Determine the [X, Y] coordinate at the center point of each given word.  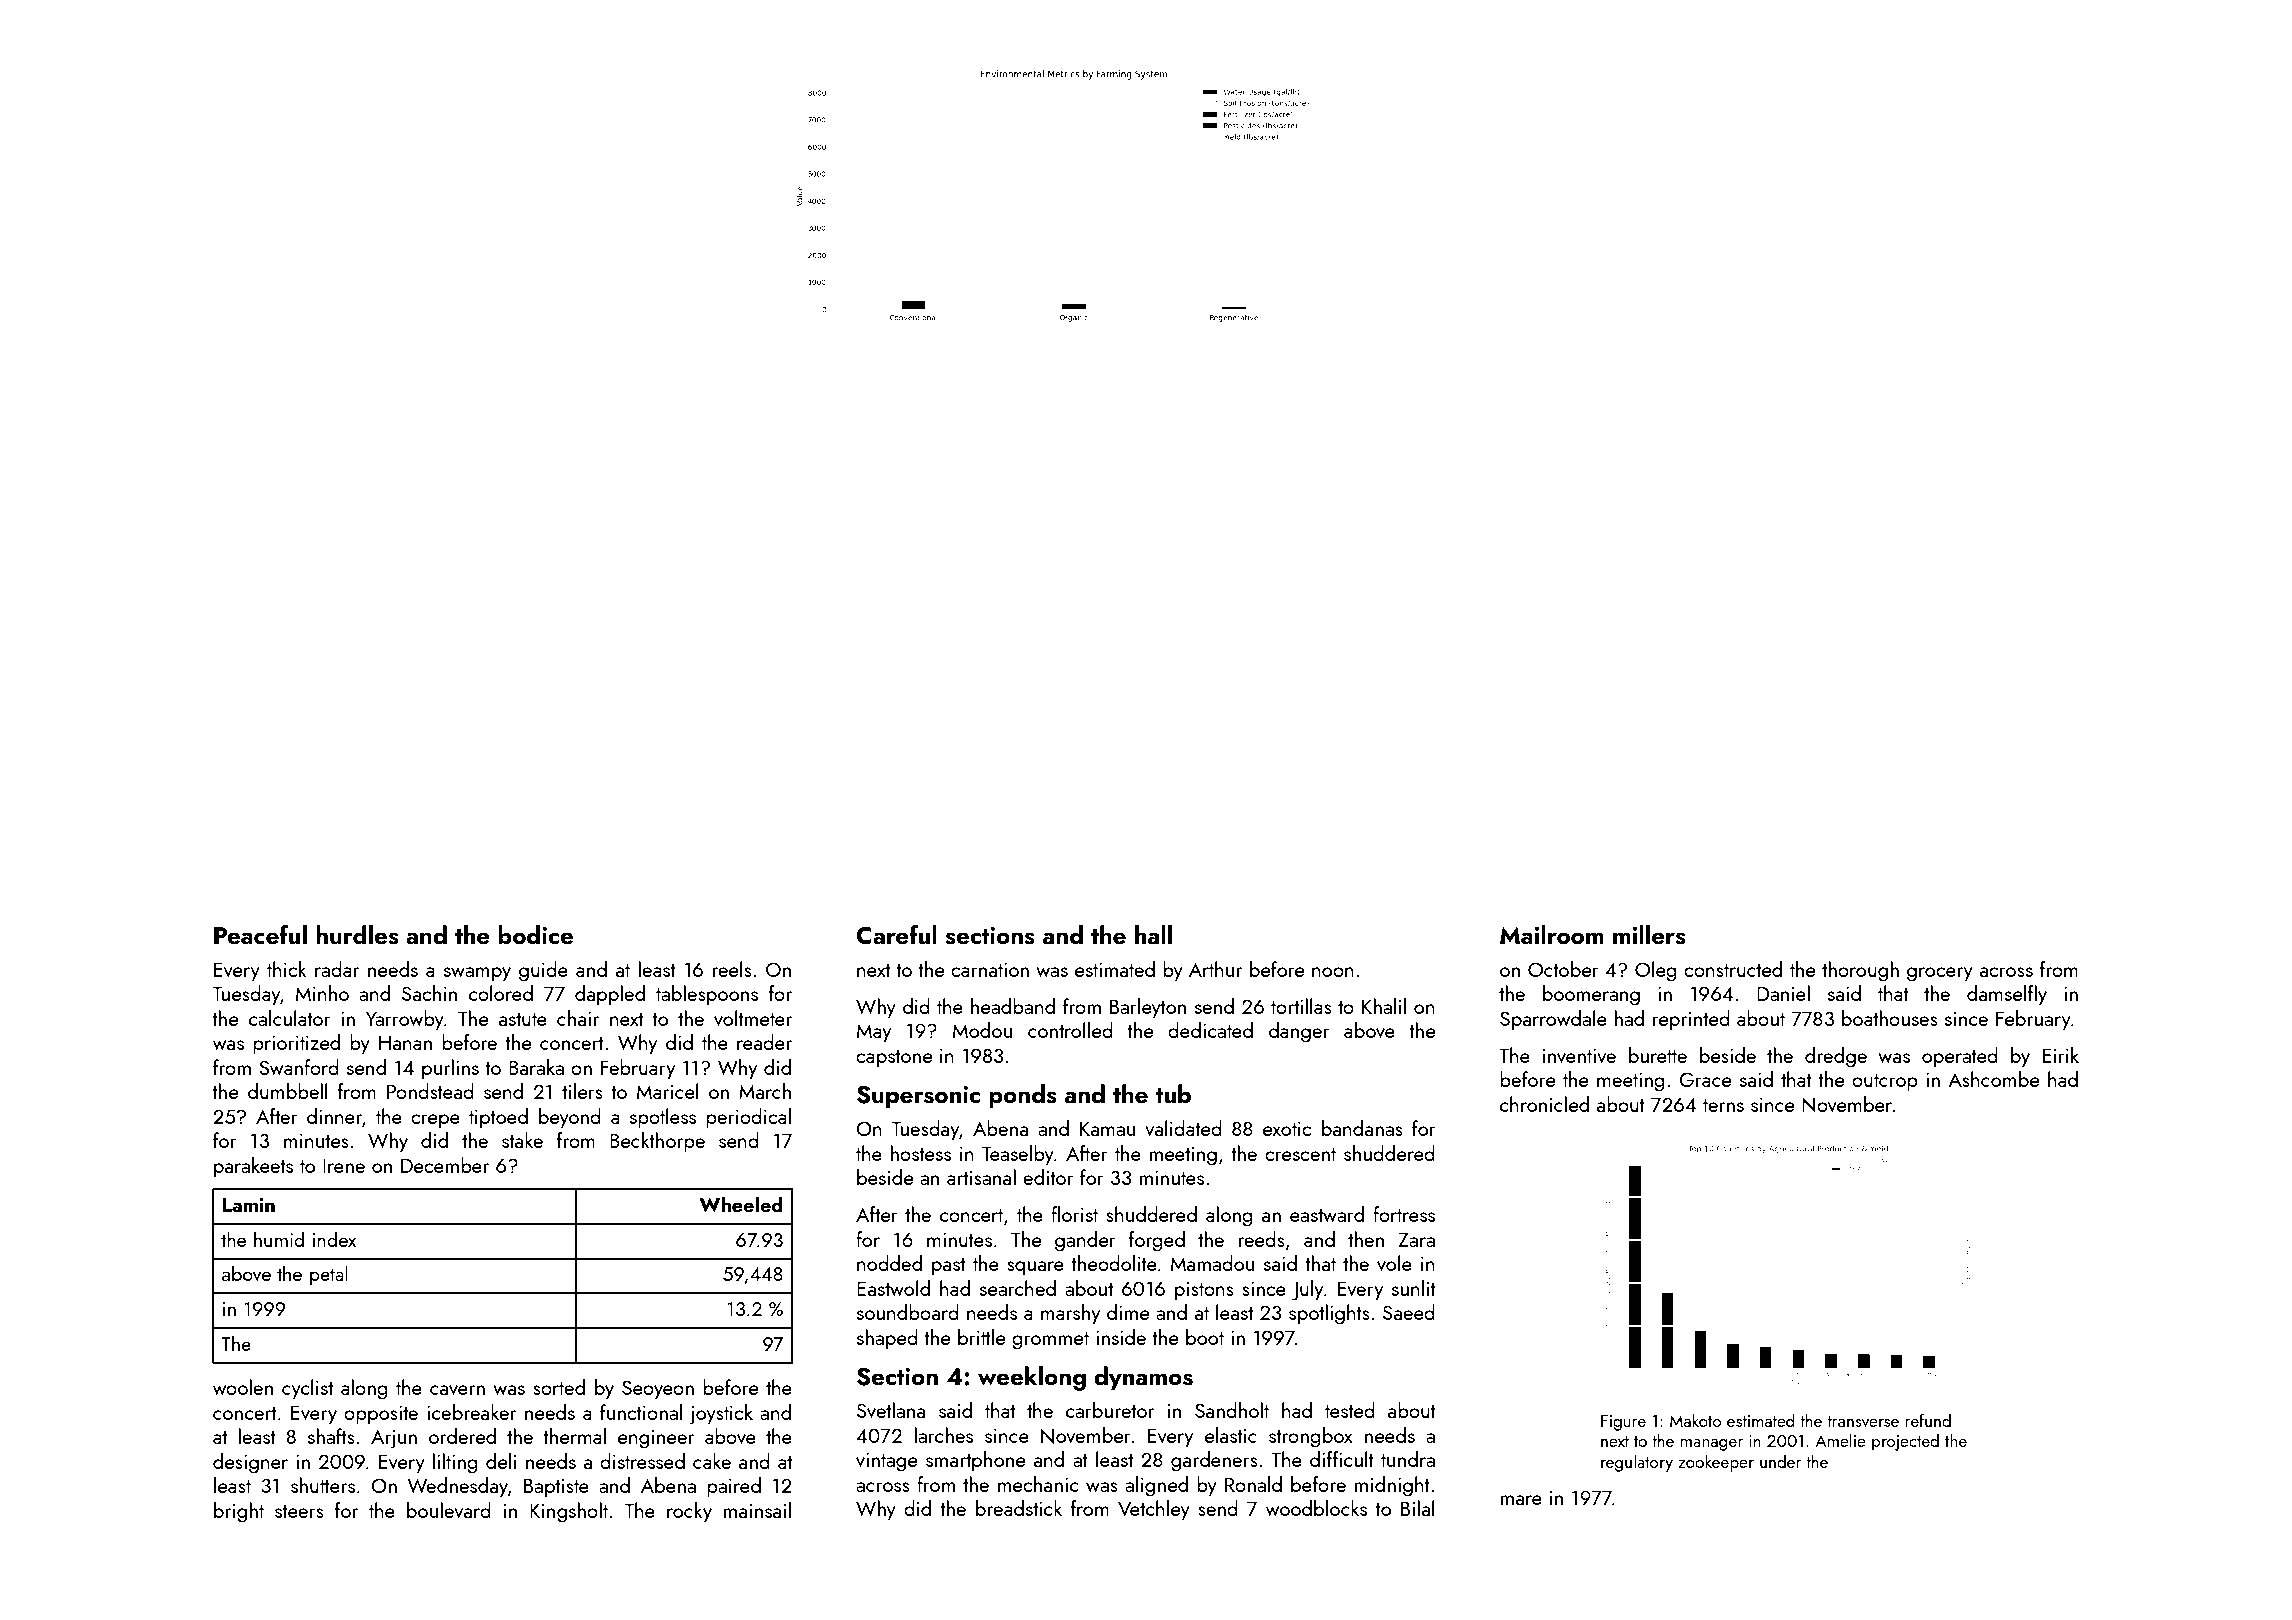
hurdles [357, 935]
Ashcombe [1993, 1079]
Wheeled [741, 1204]
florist [1074, 1214]
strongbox [1311, 1437]
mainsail [757, 1510]
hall [1153, 934]
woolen [243, 1387]
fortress [1404, 1214]
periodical [748, 1118]
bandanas [1362, 1128]
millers [1649, 935]
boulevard [449, 1510]
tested [1350, 1410]
